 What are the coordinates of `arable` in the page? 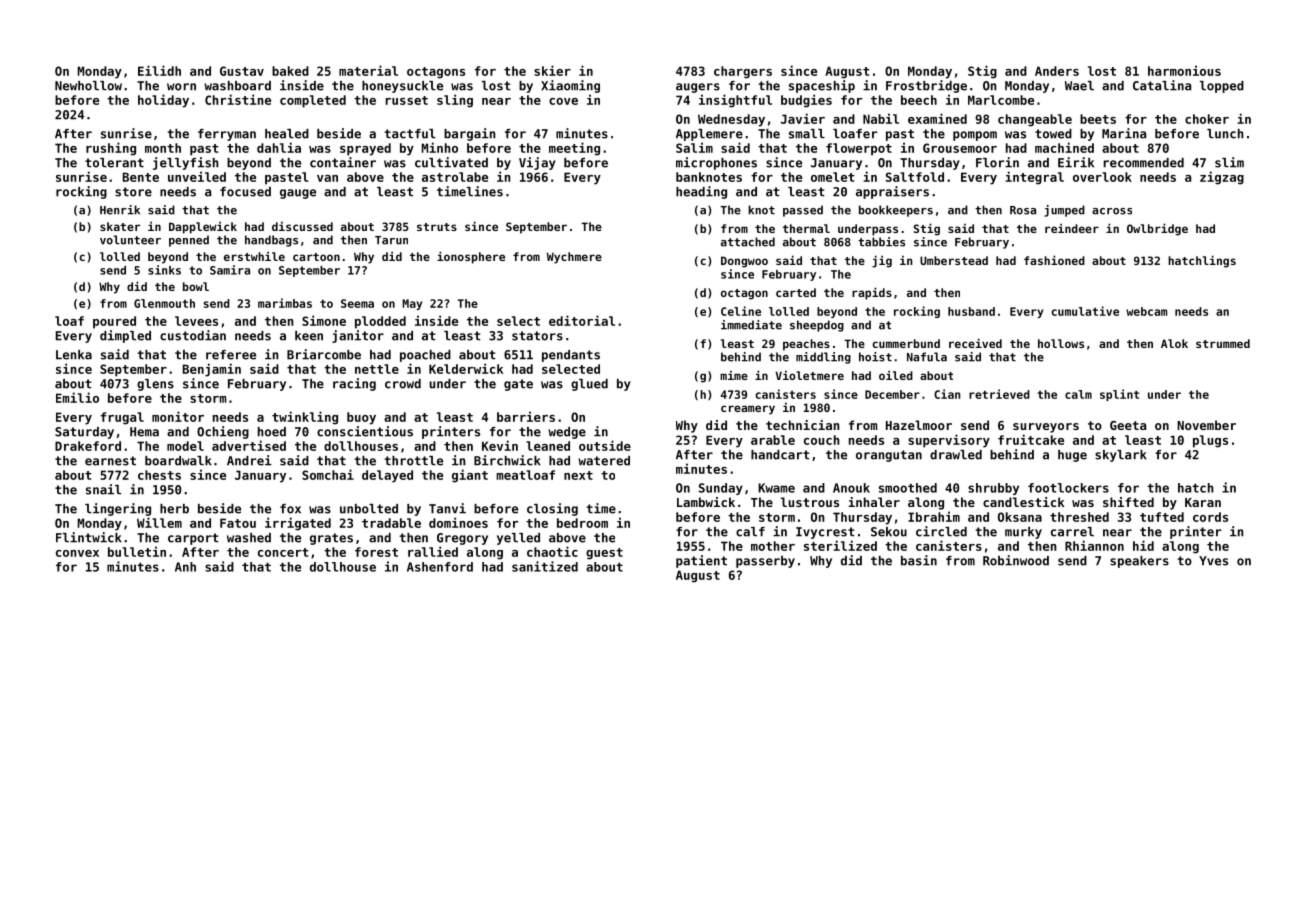 It's located at (773, 440).
